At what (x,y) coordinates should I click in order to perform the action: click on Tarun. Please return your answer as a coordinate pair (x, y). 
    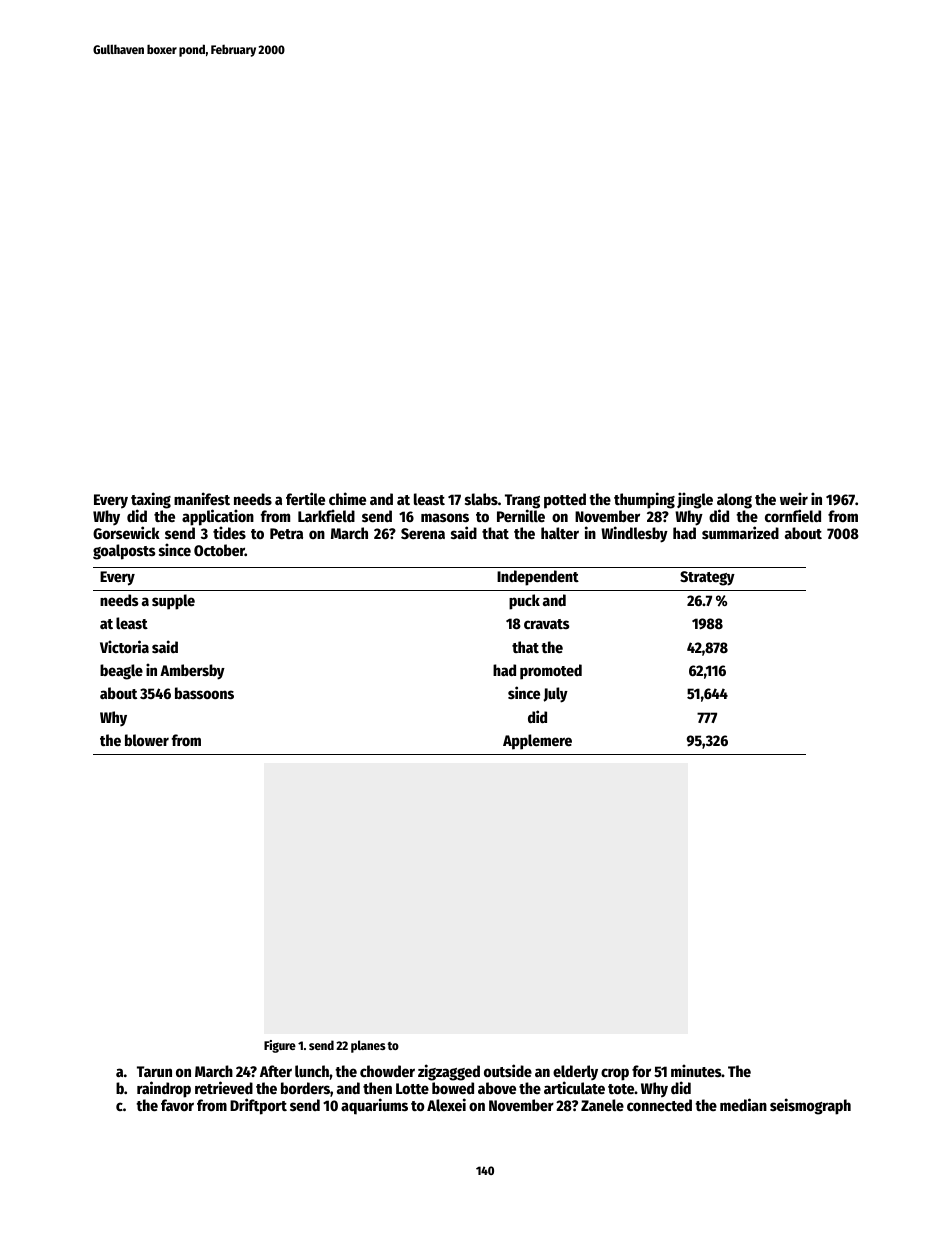
    Looking at the image, I should click on (154, 1071).
